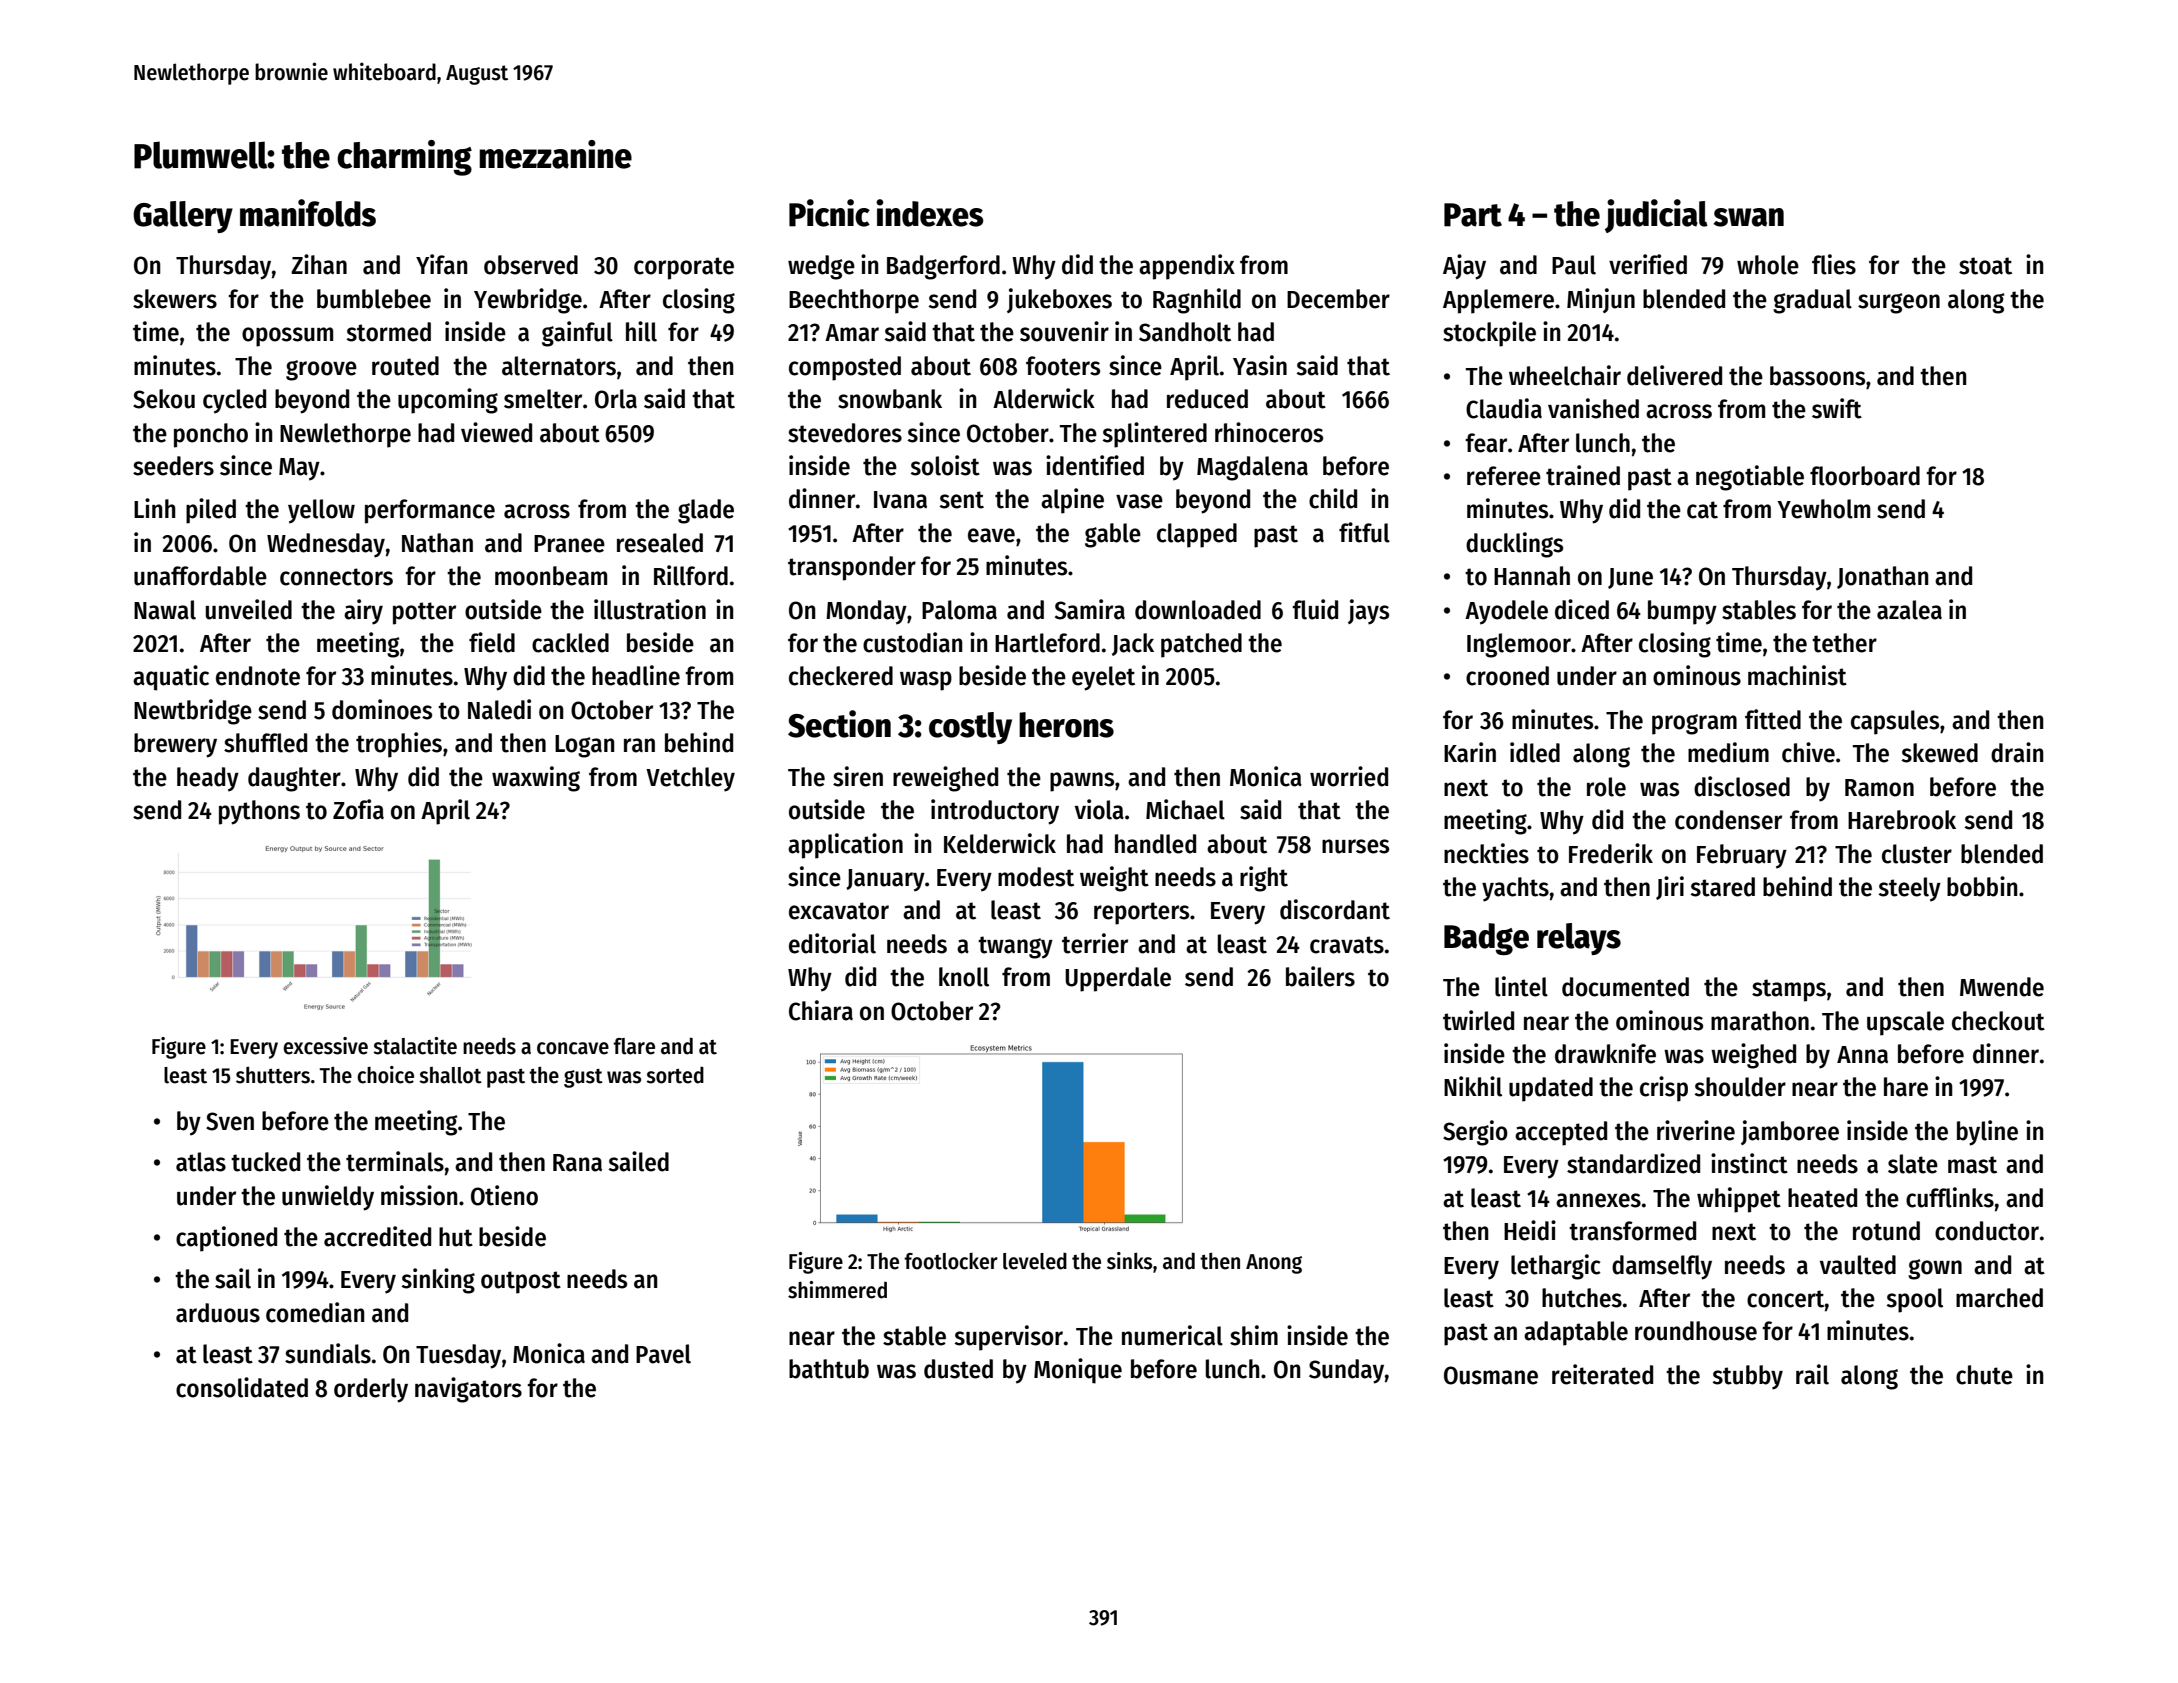  I want to click on soloist, so click(945, 465).
